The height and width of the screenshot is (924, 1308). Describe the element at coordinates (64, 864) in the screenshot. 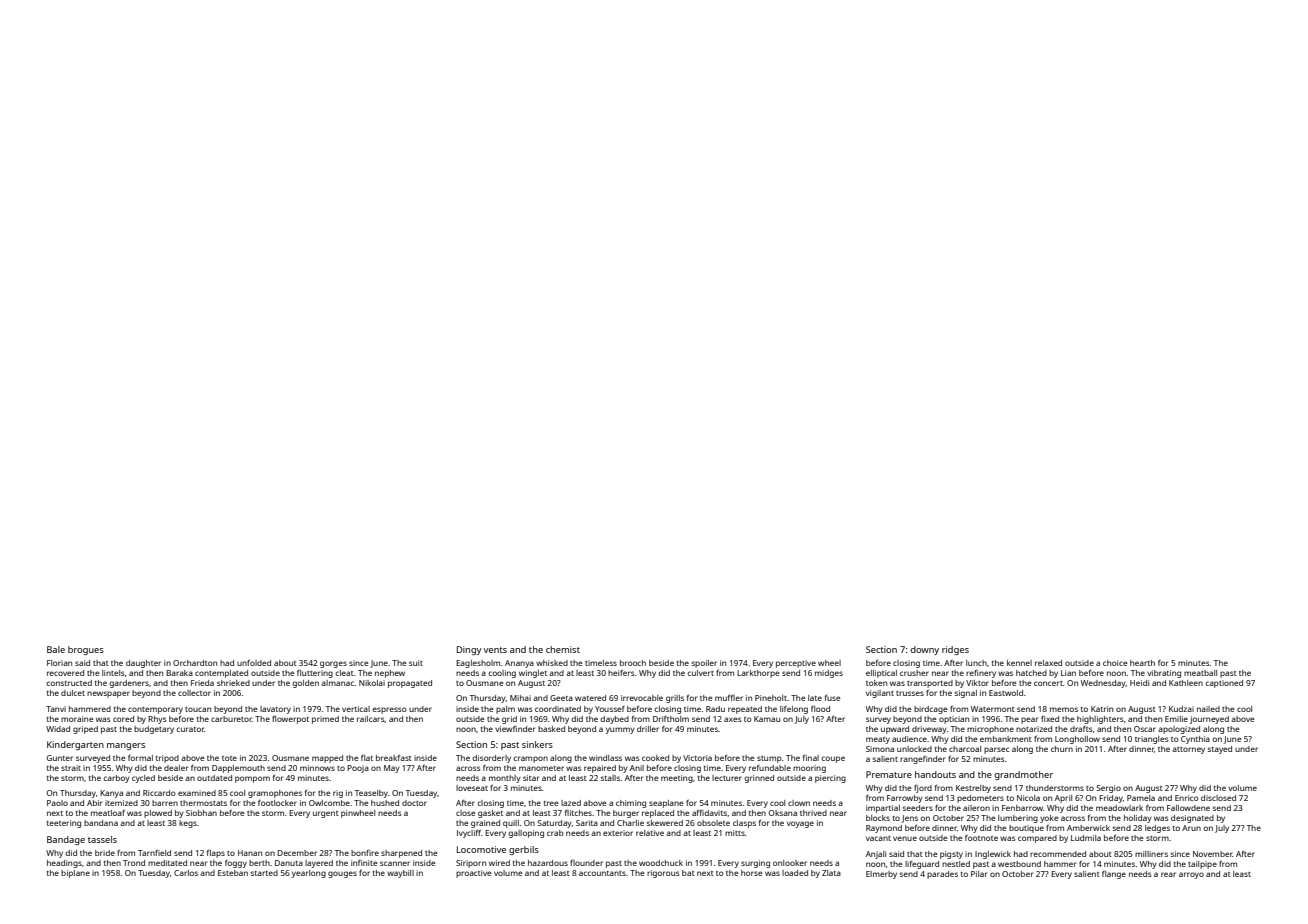

I see `headings` at that location.
